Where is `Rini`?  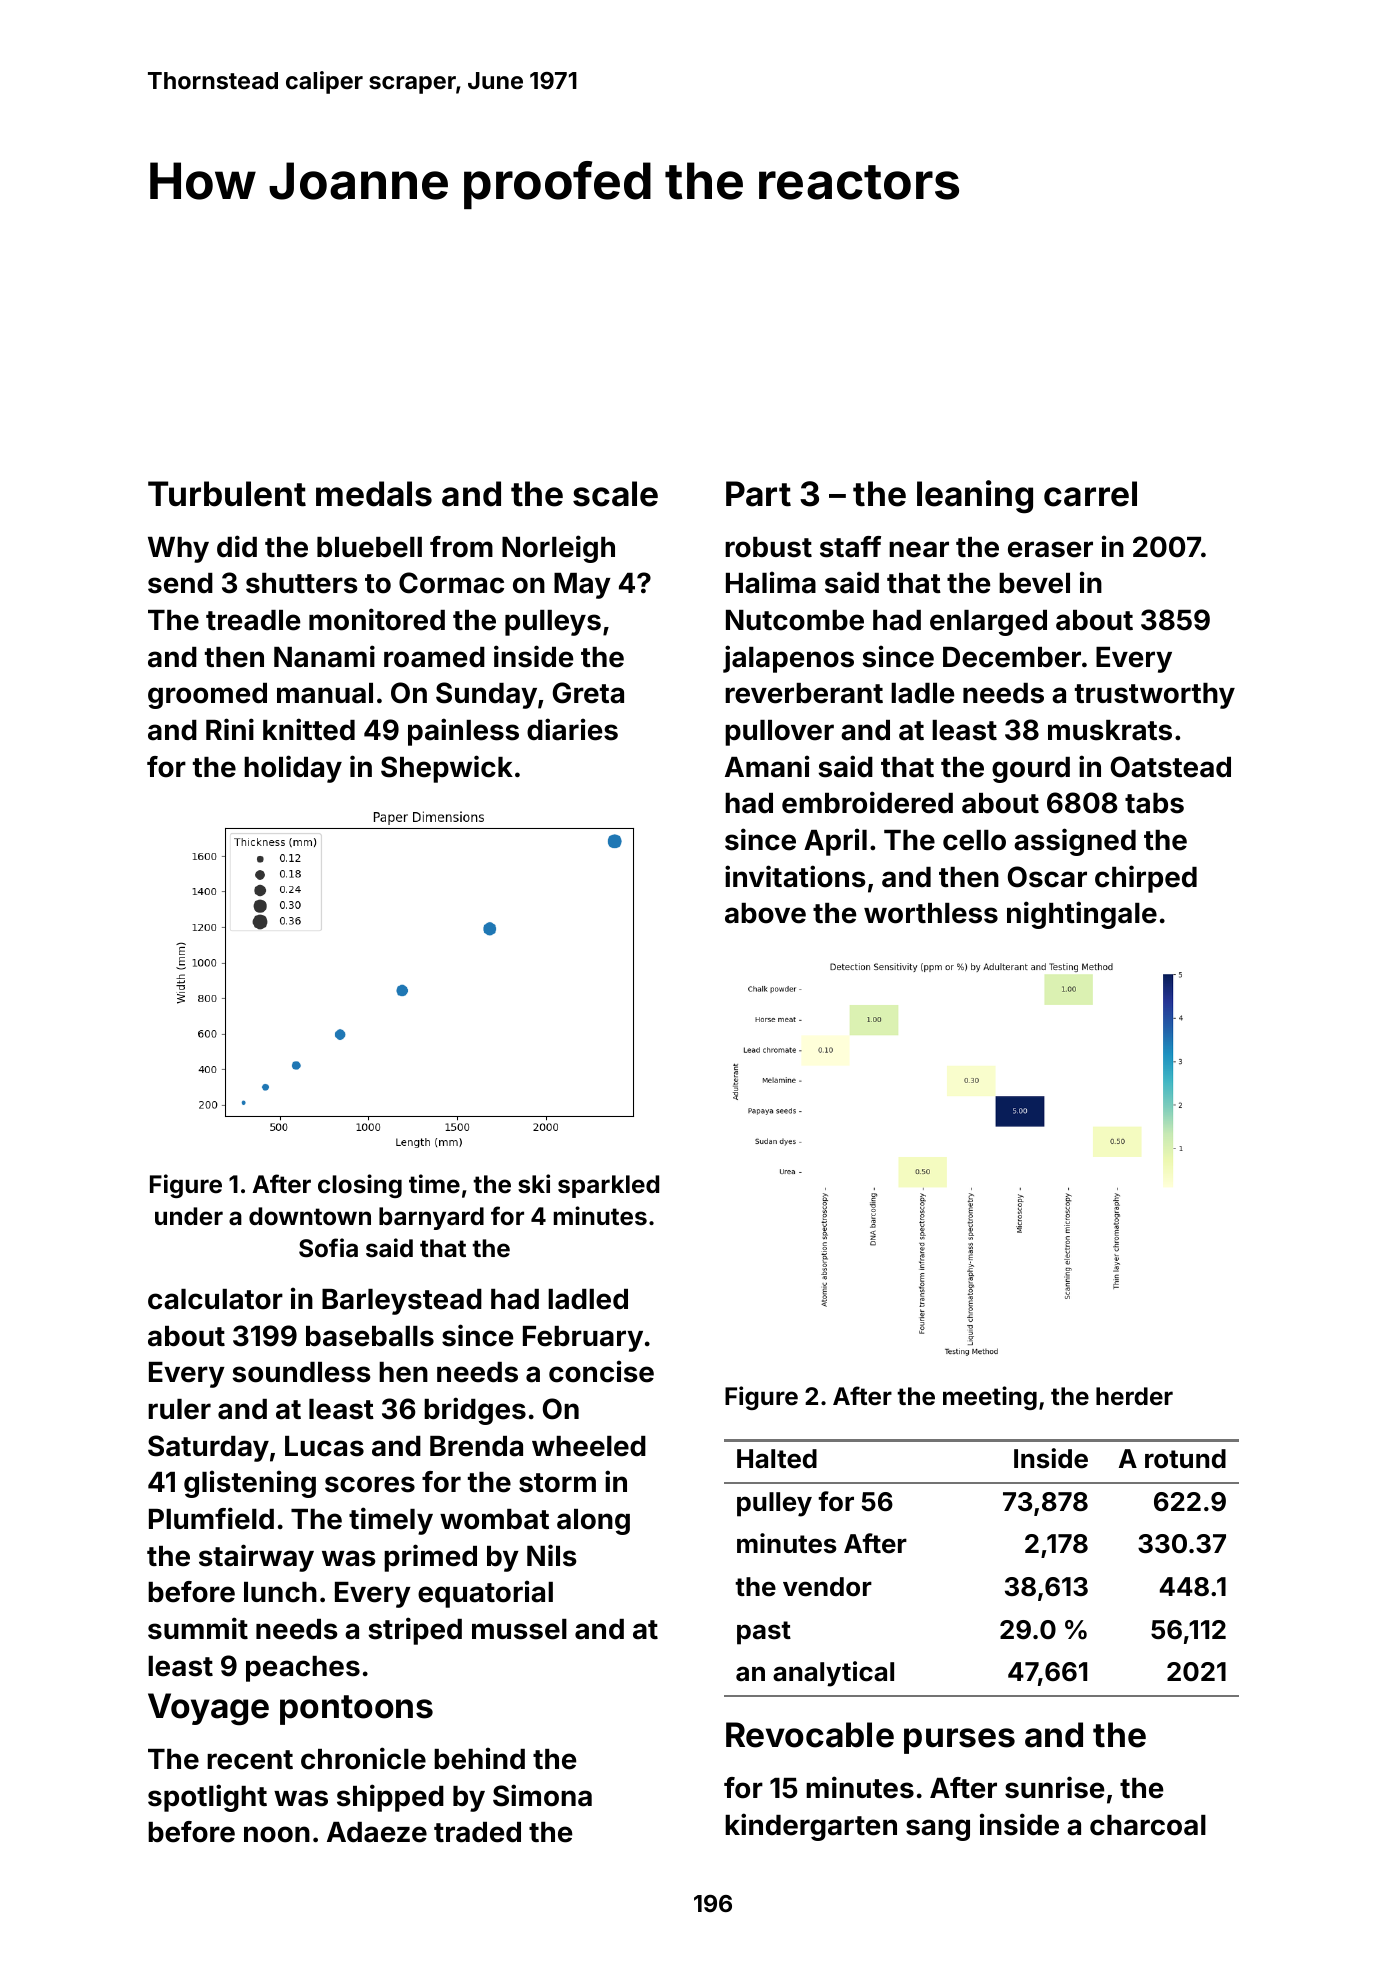
Rini is located at coordinates (230, 729).
